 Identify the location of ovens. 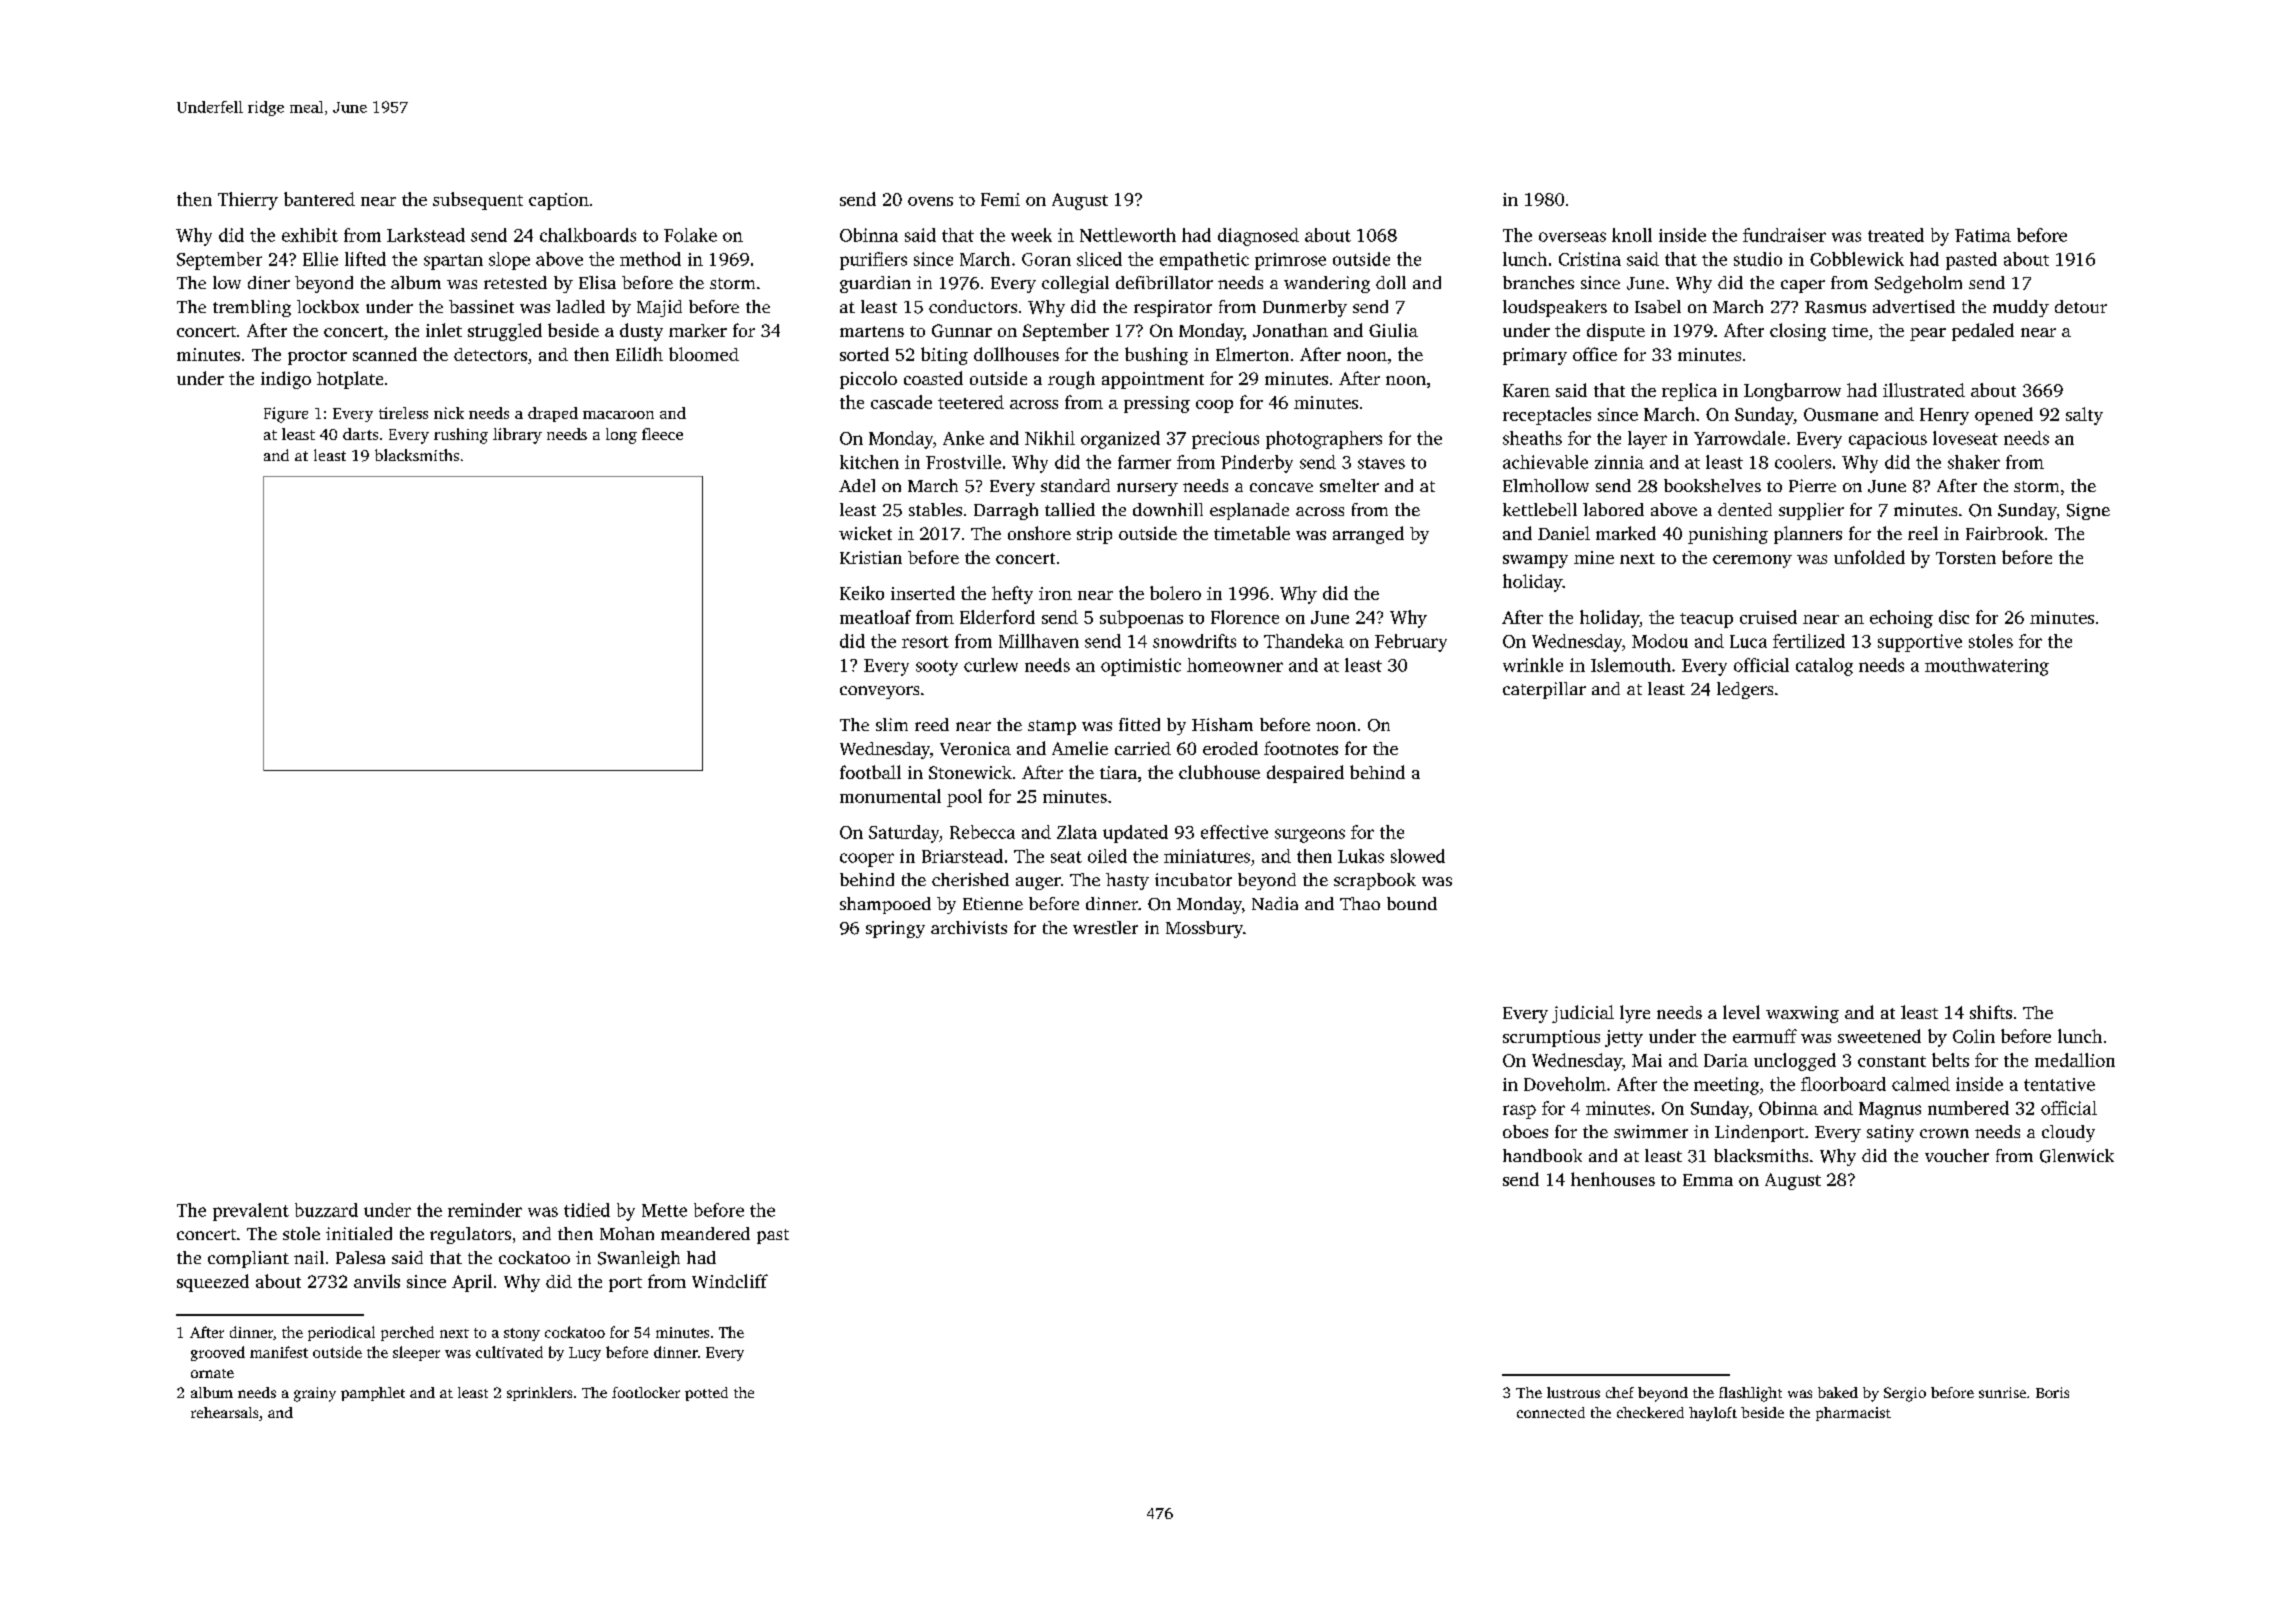
(930, 201).
